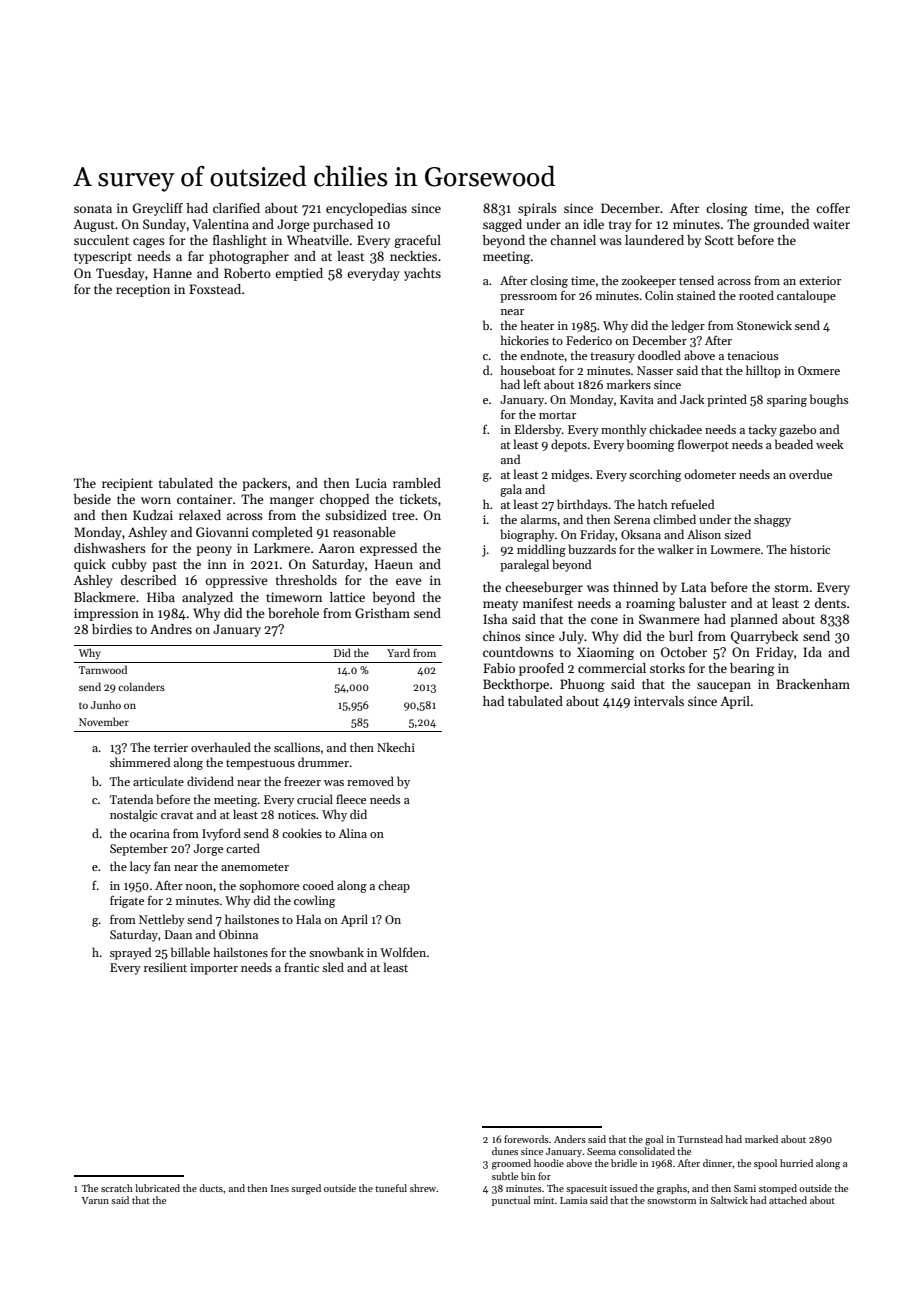  I want to click on Wolfden, so click(403, 952).
